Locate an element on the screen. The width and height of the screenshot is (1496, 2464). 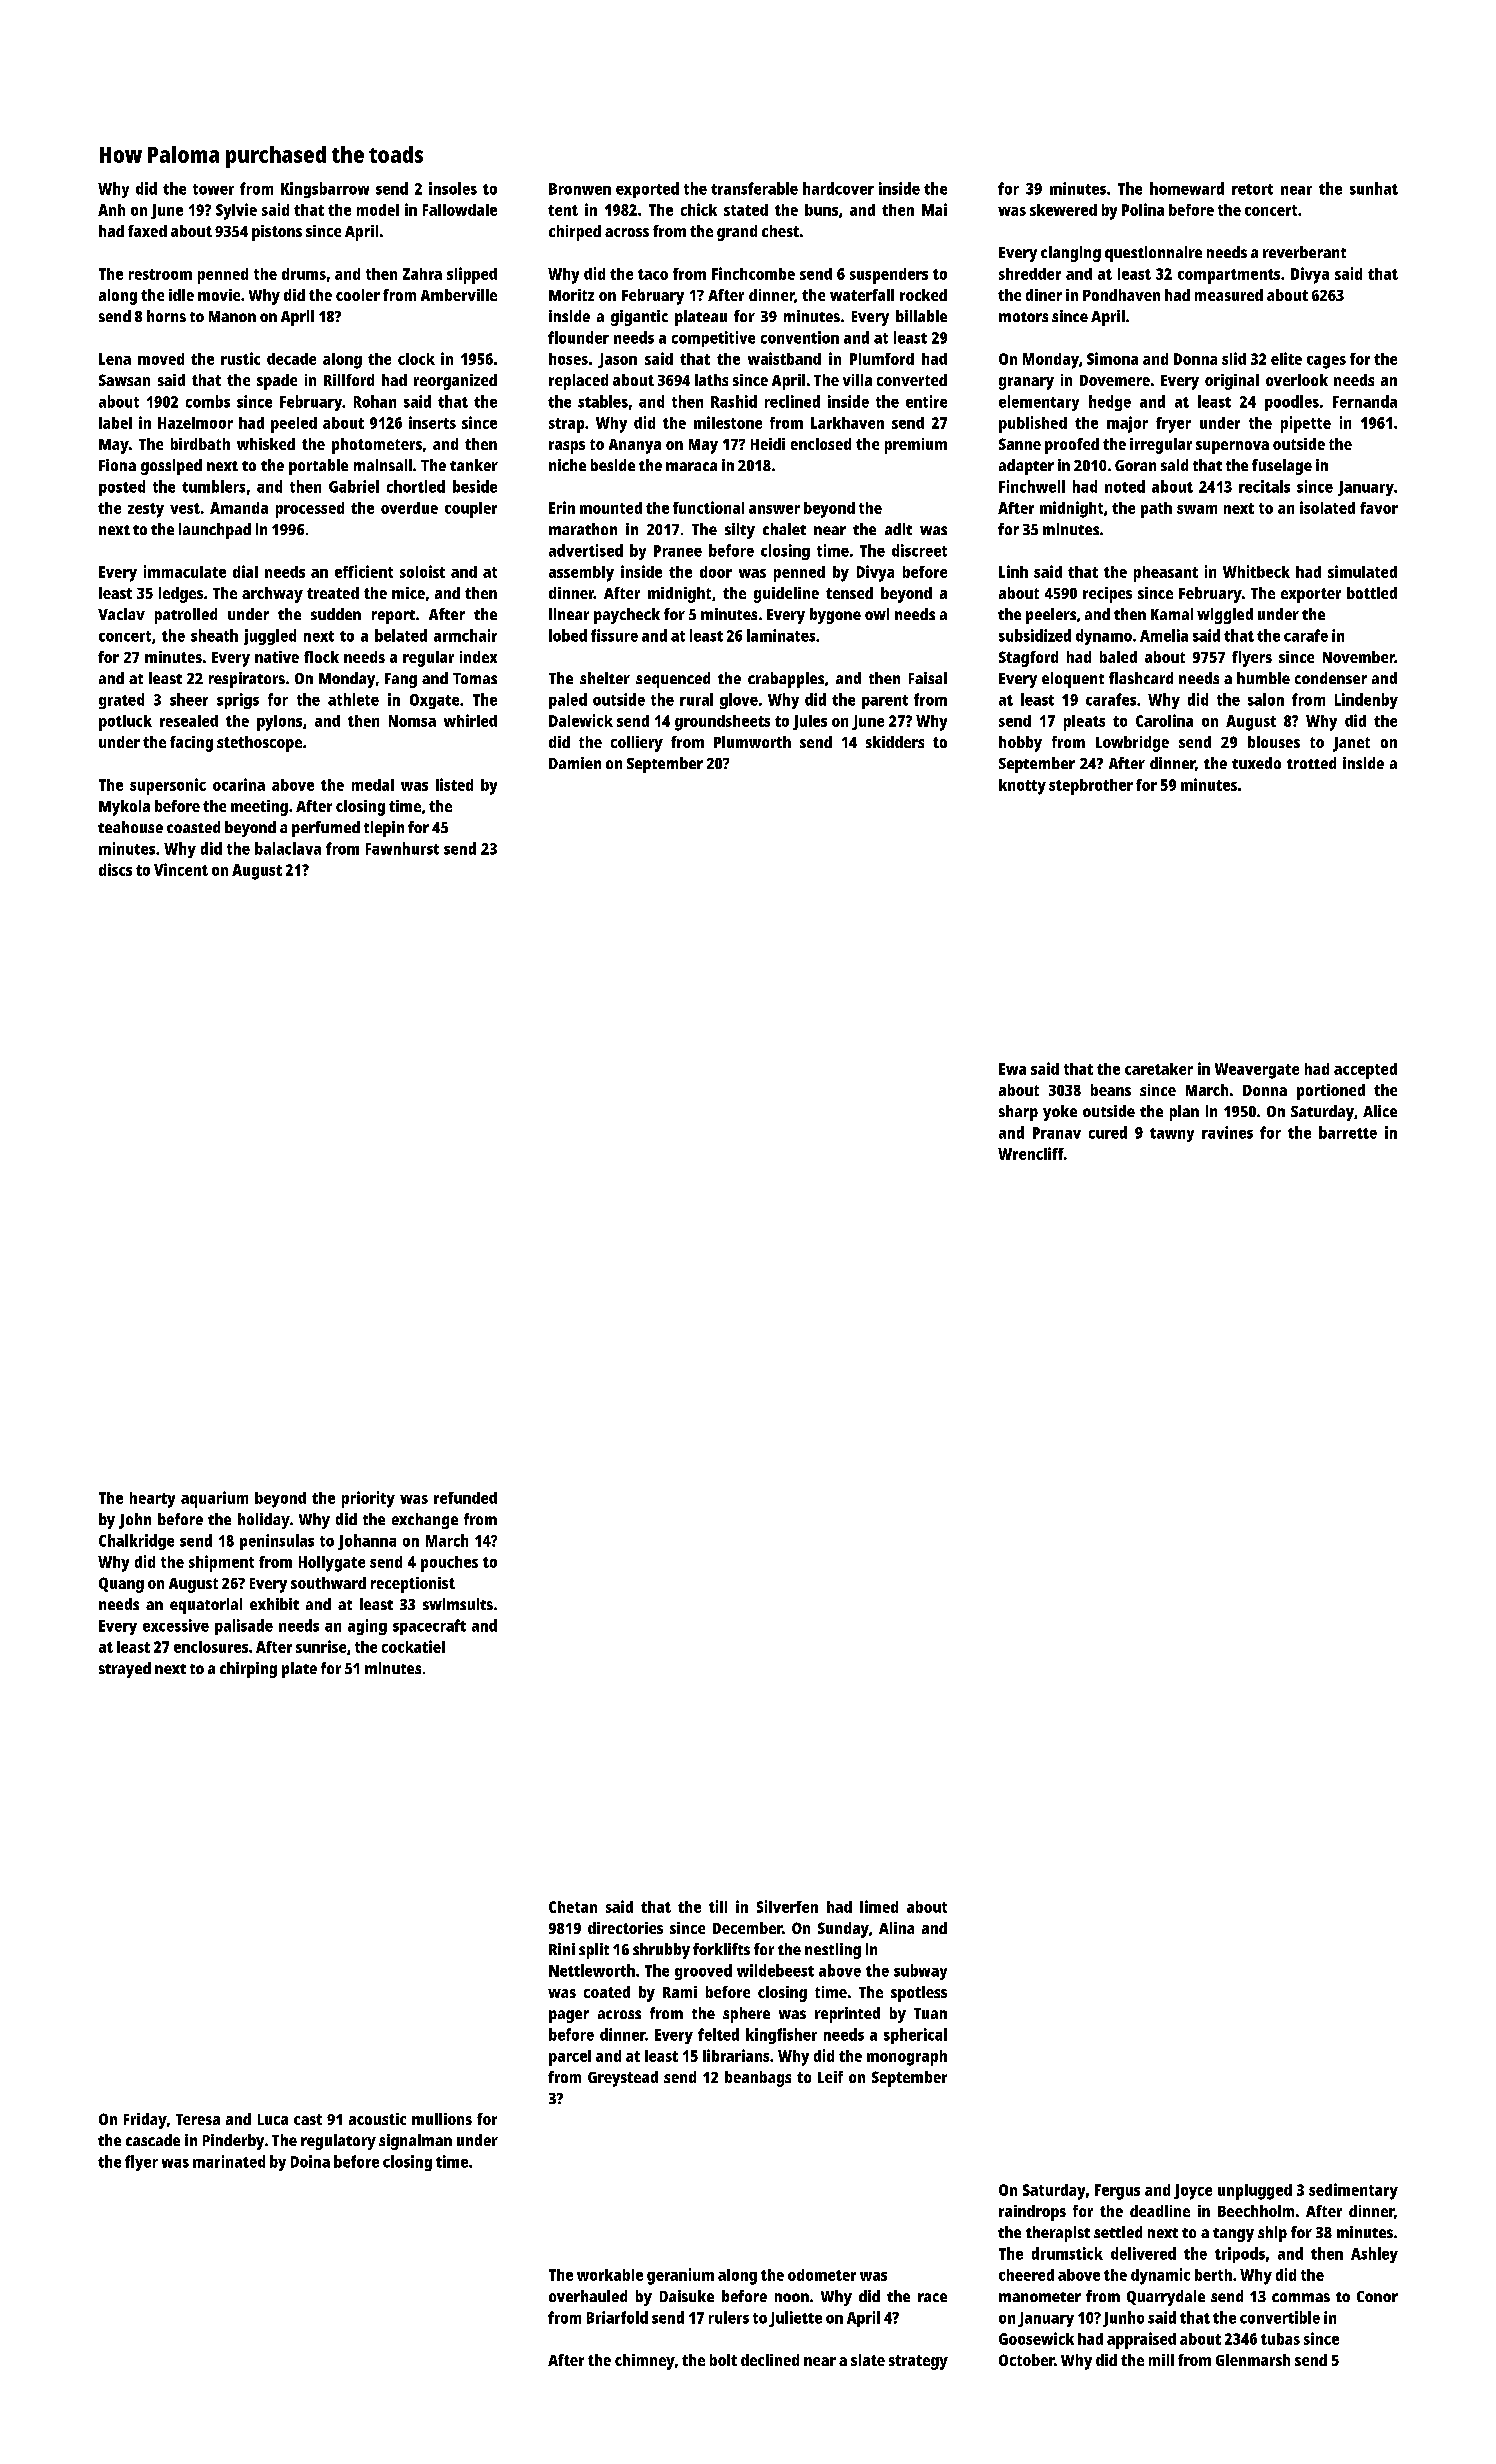
Ashley is located at coordinates (1374, 2255).
